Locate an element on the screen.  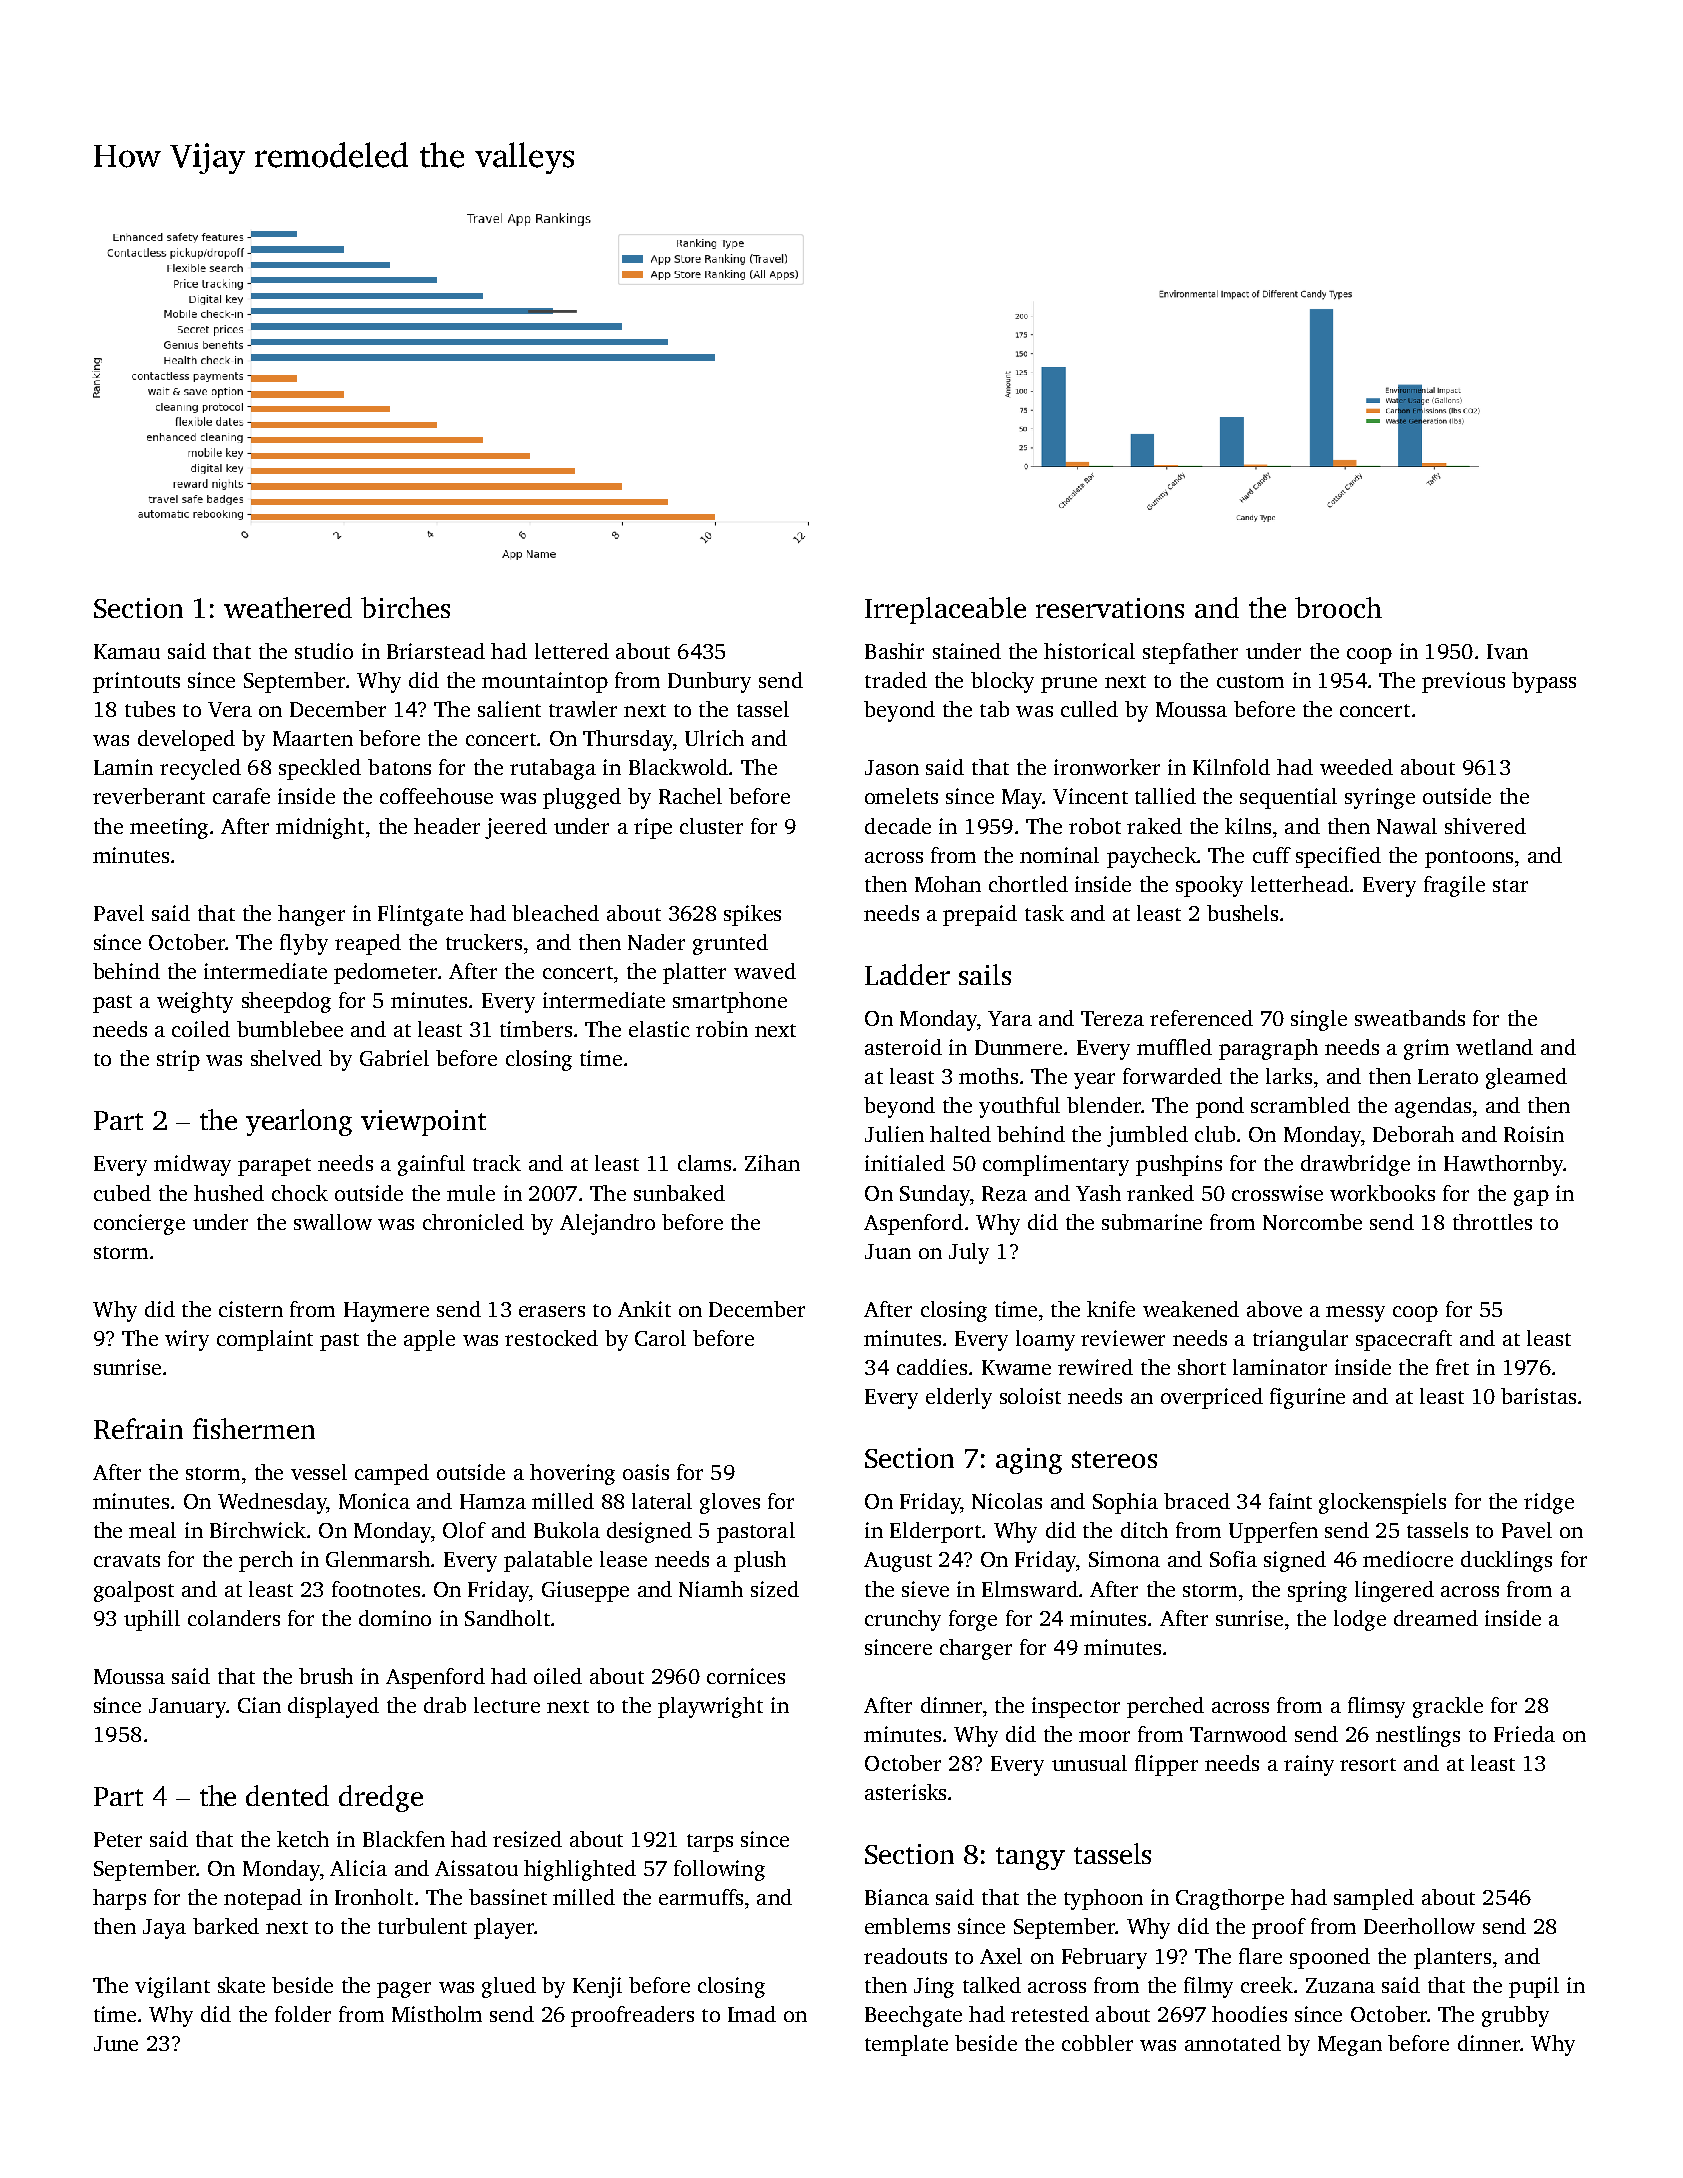
shivered is located at coordinates (1485, 826).
